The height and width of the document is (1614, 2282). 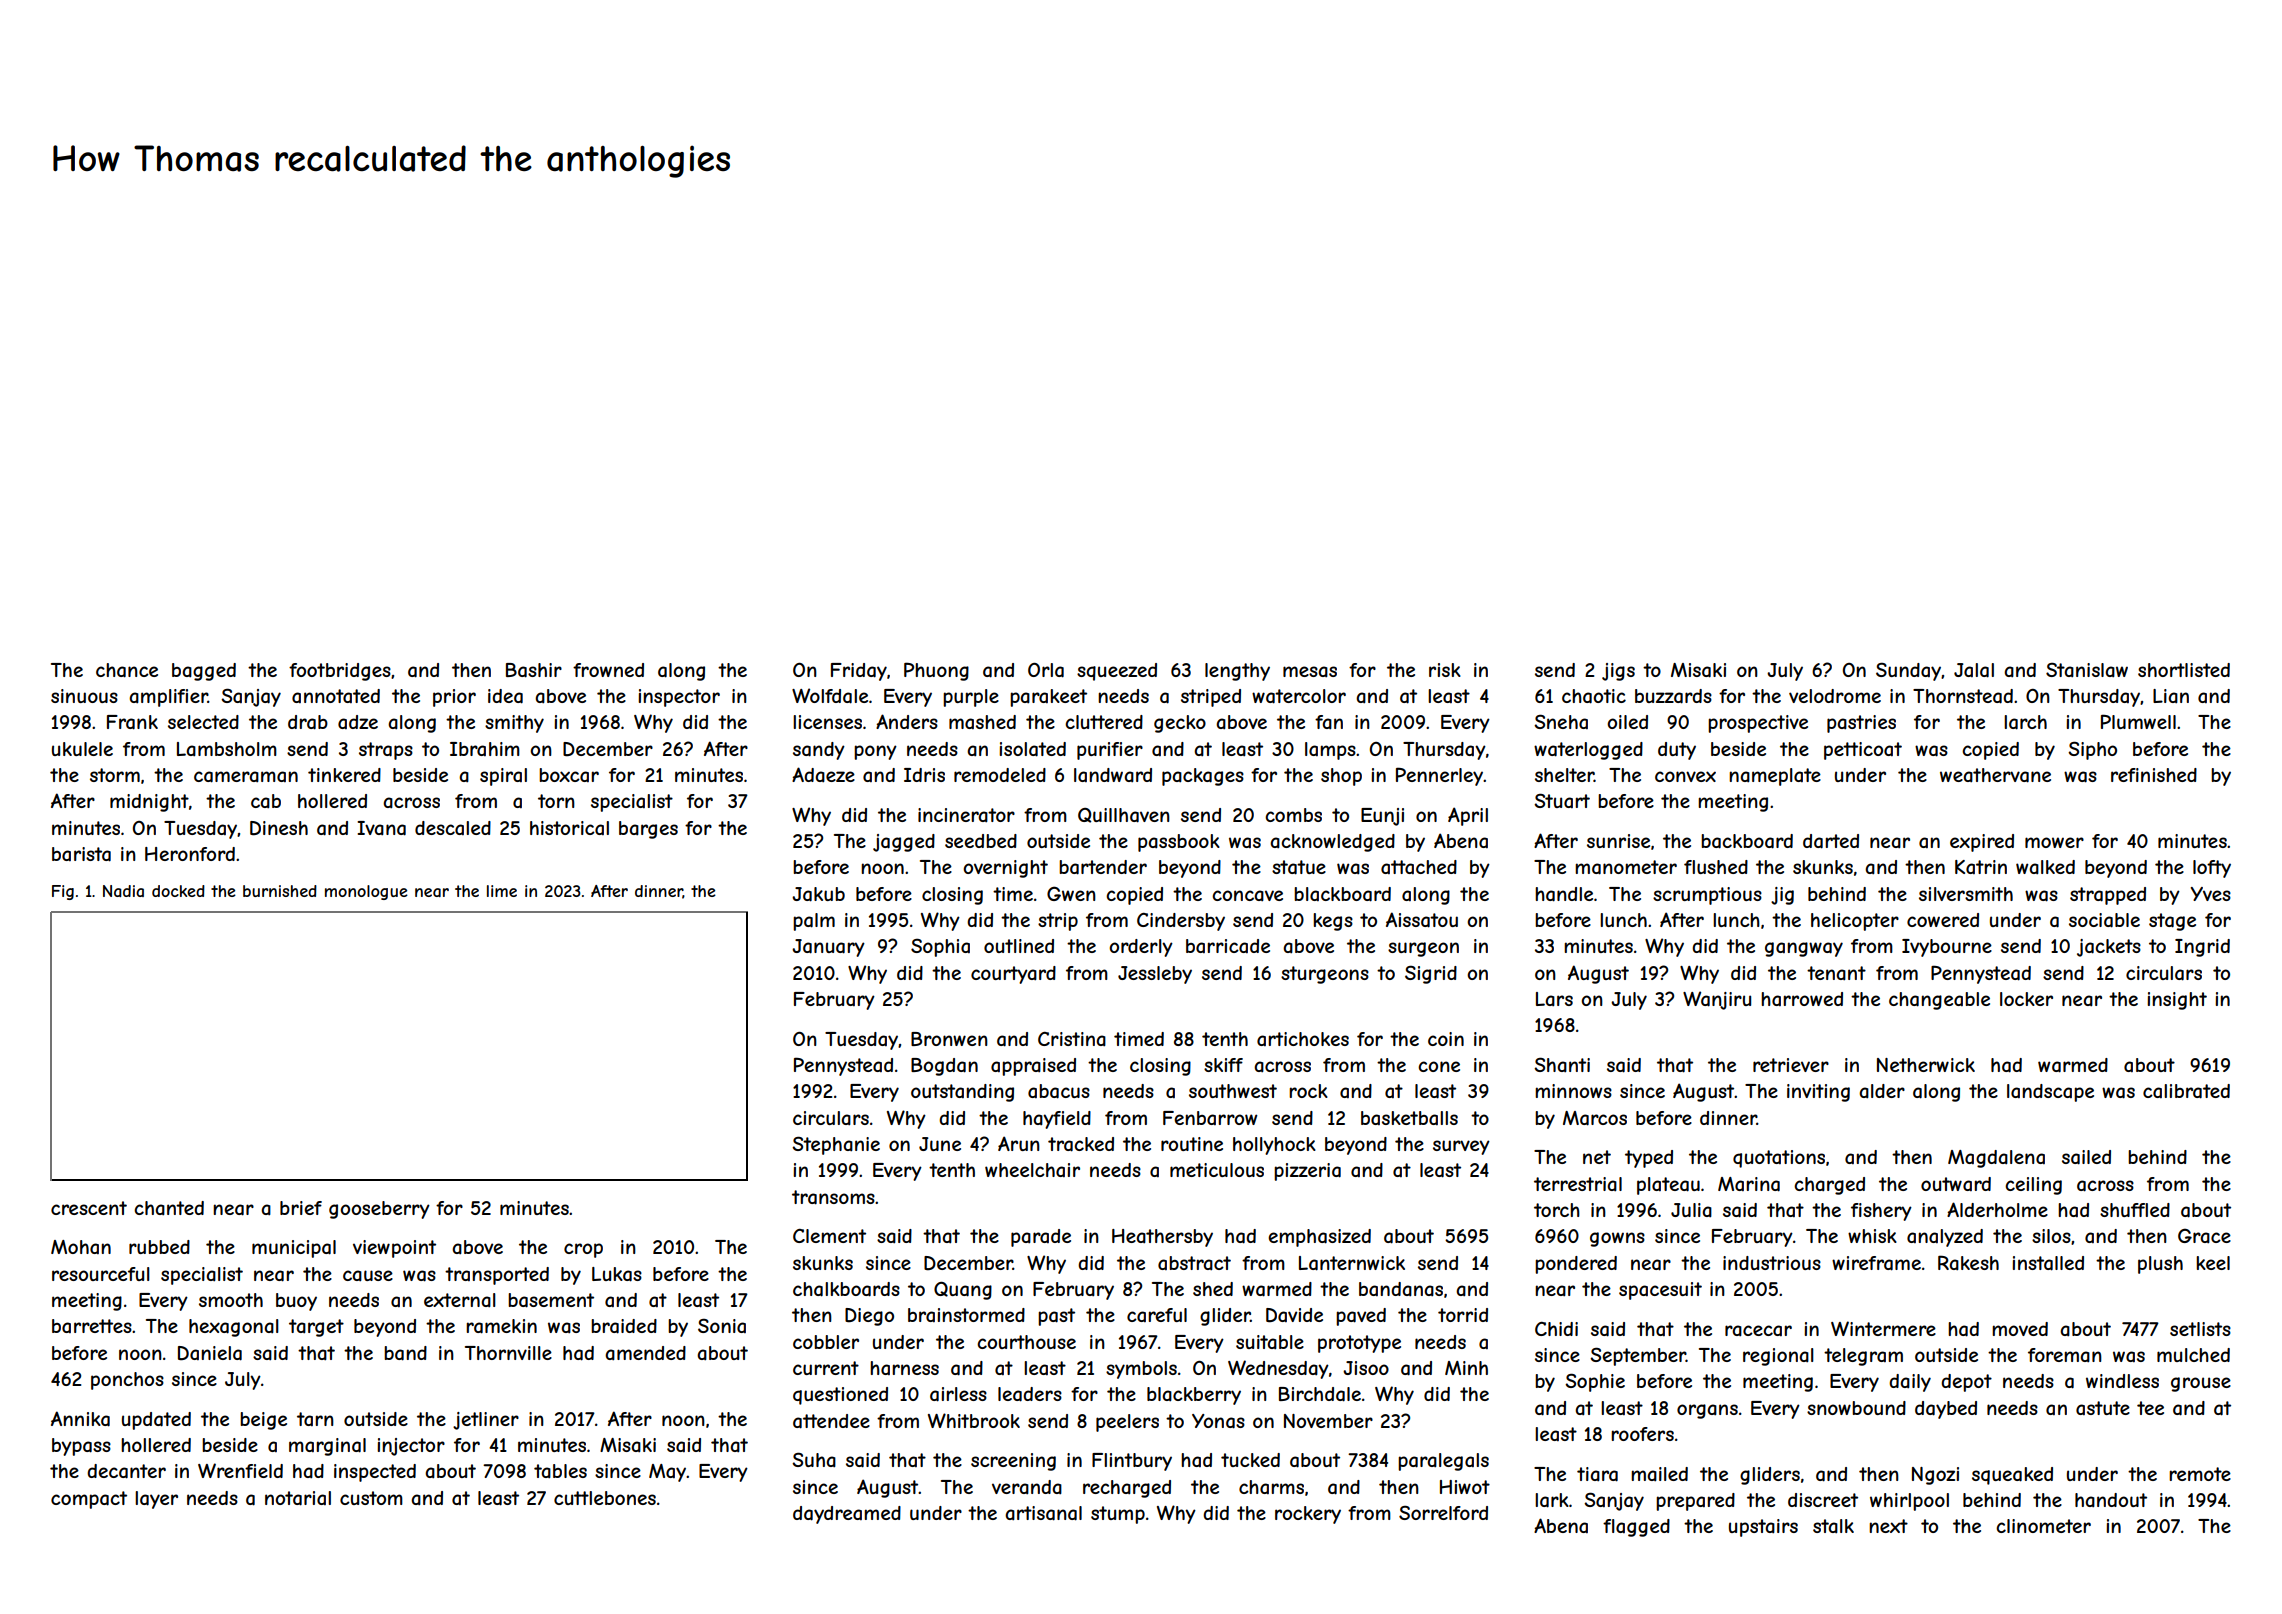 I want to click on helicopter, so click(x=1855, y=922).
